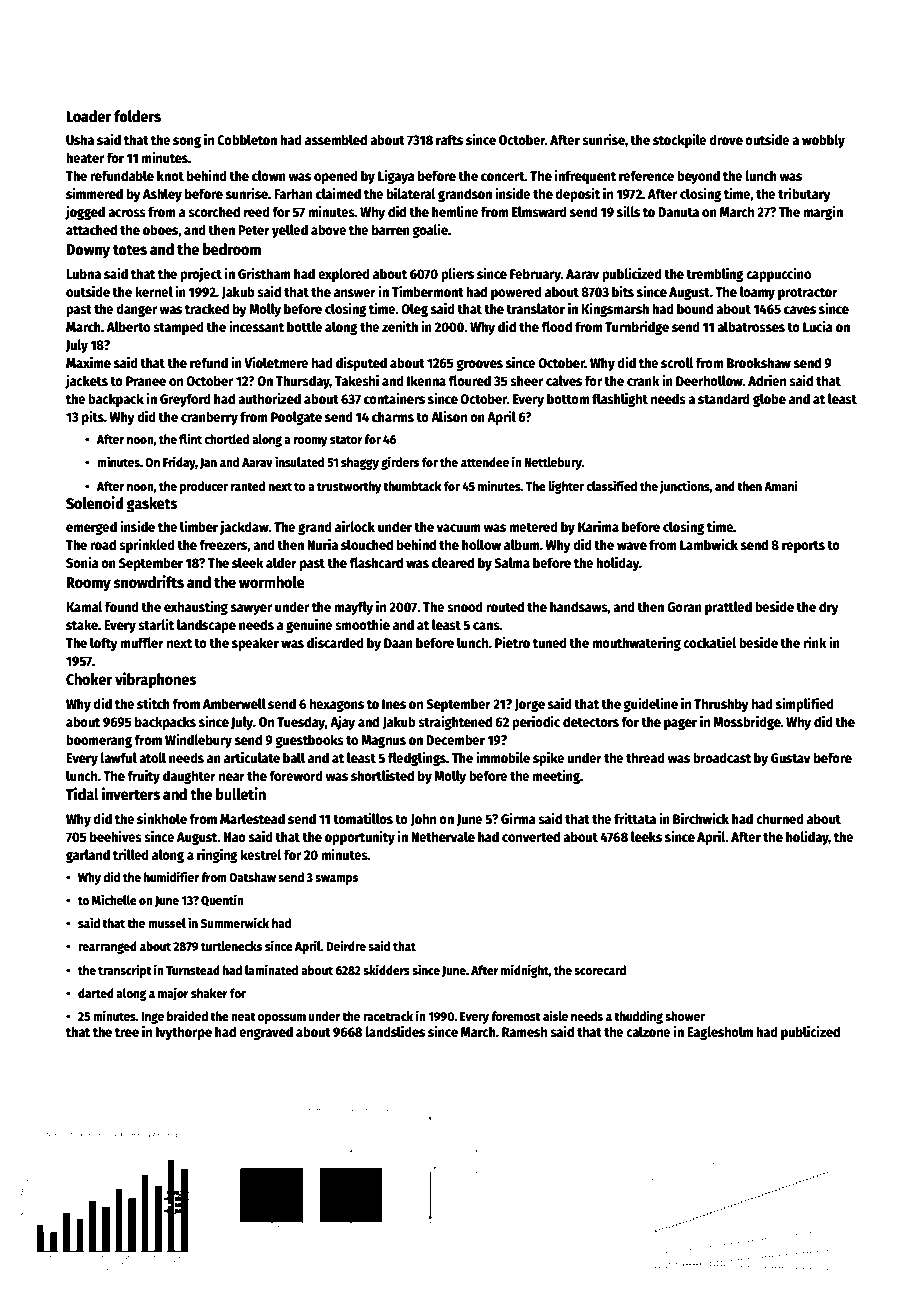 This document has height=1314, width=924. What do you see at coordinates (137, 116) in the document?
I see `folders` at bounding box center [137, 116].
